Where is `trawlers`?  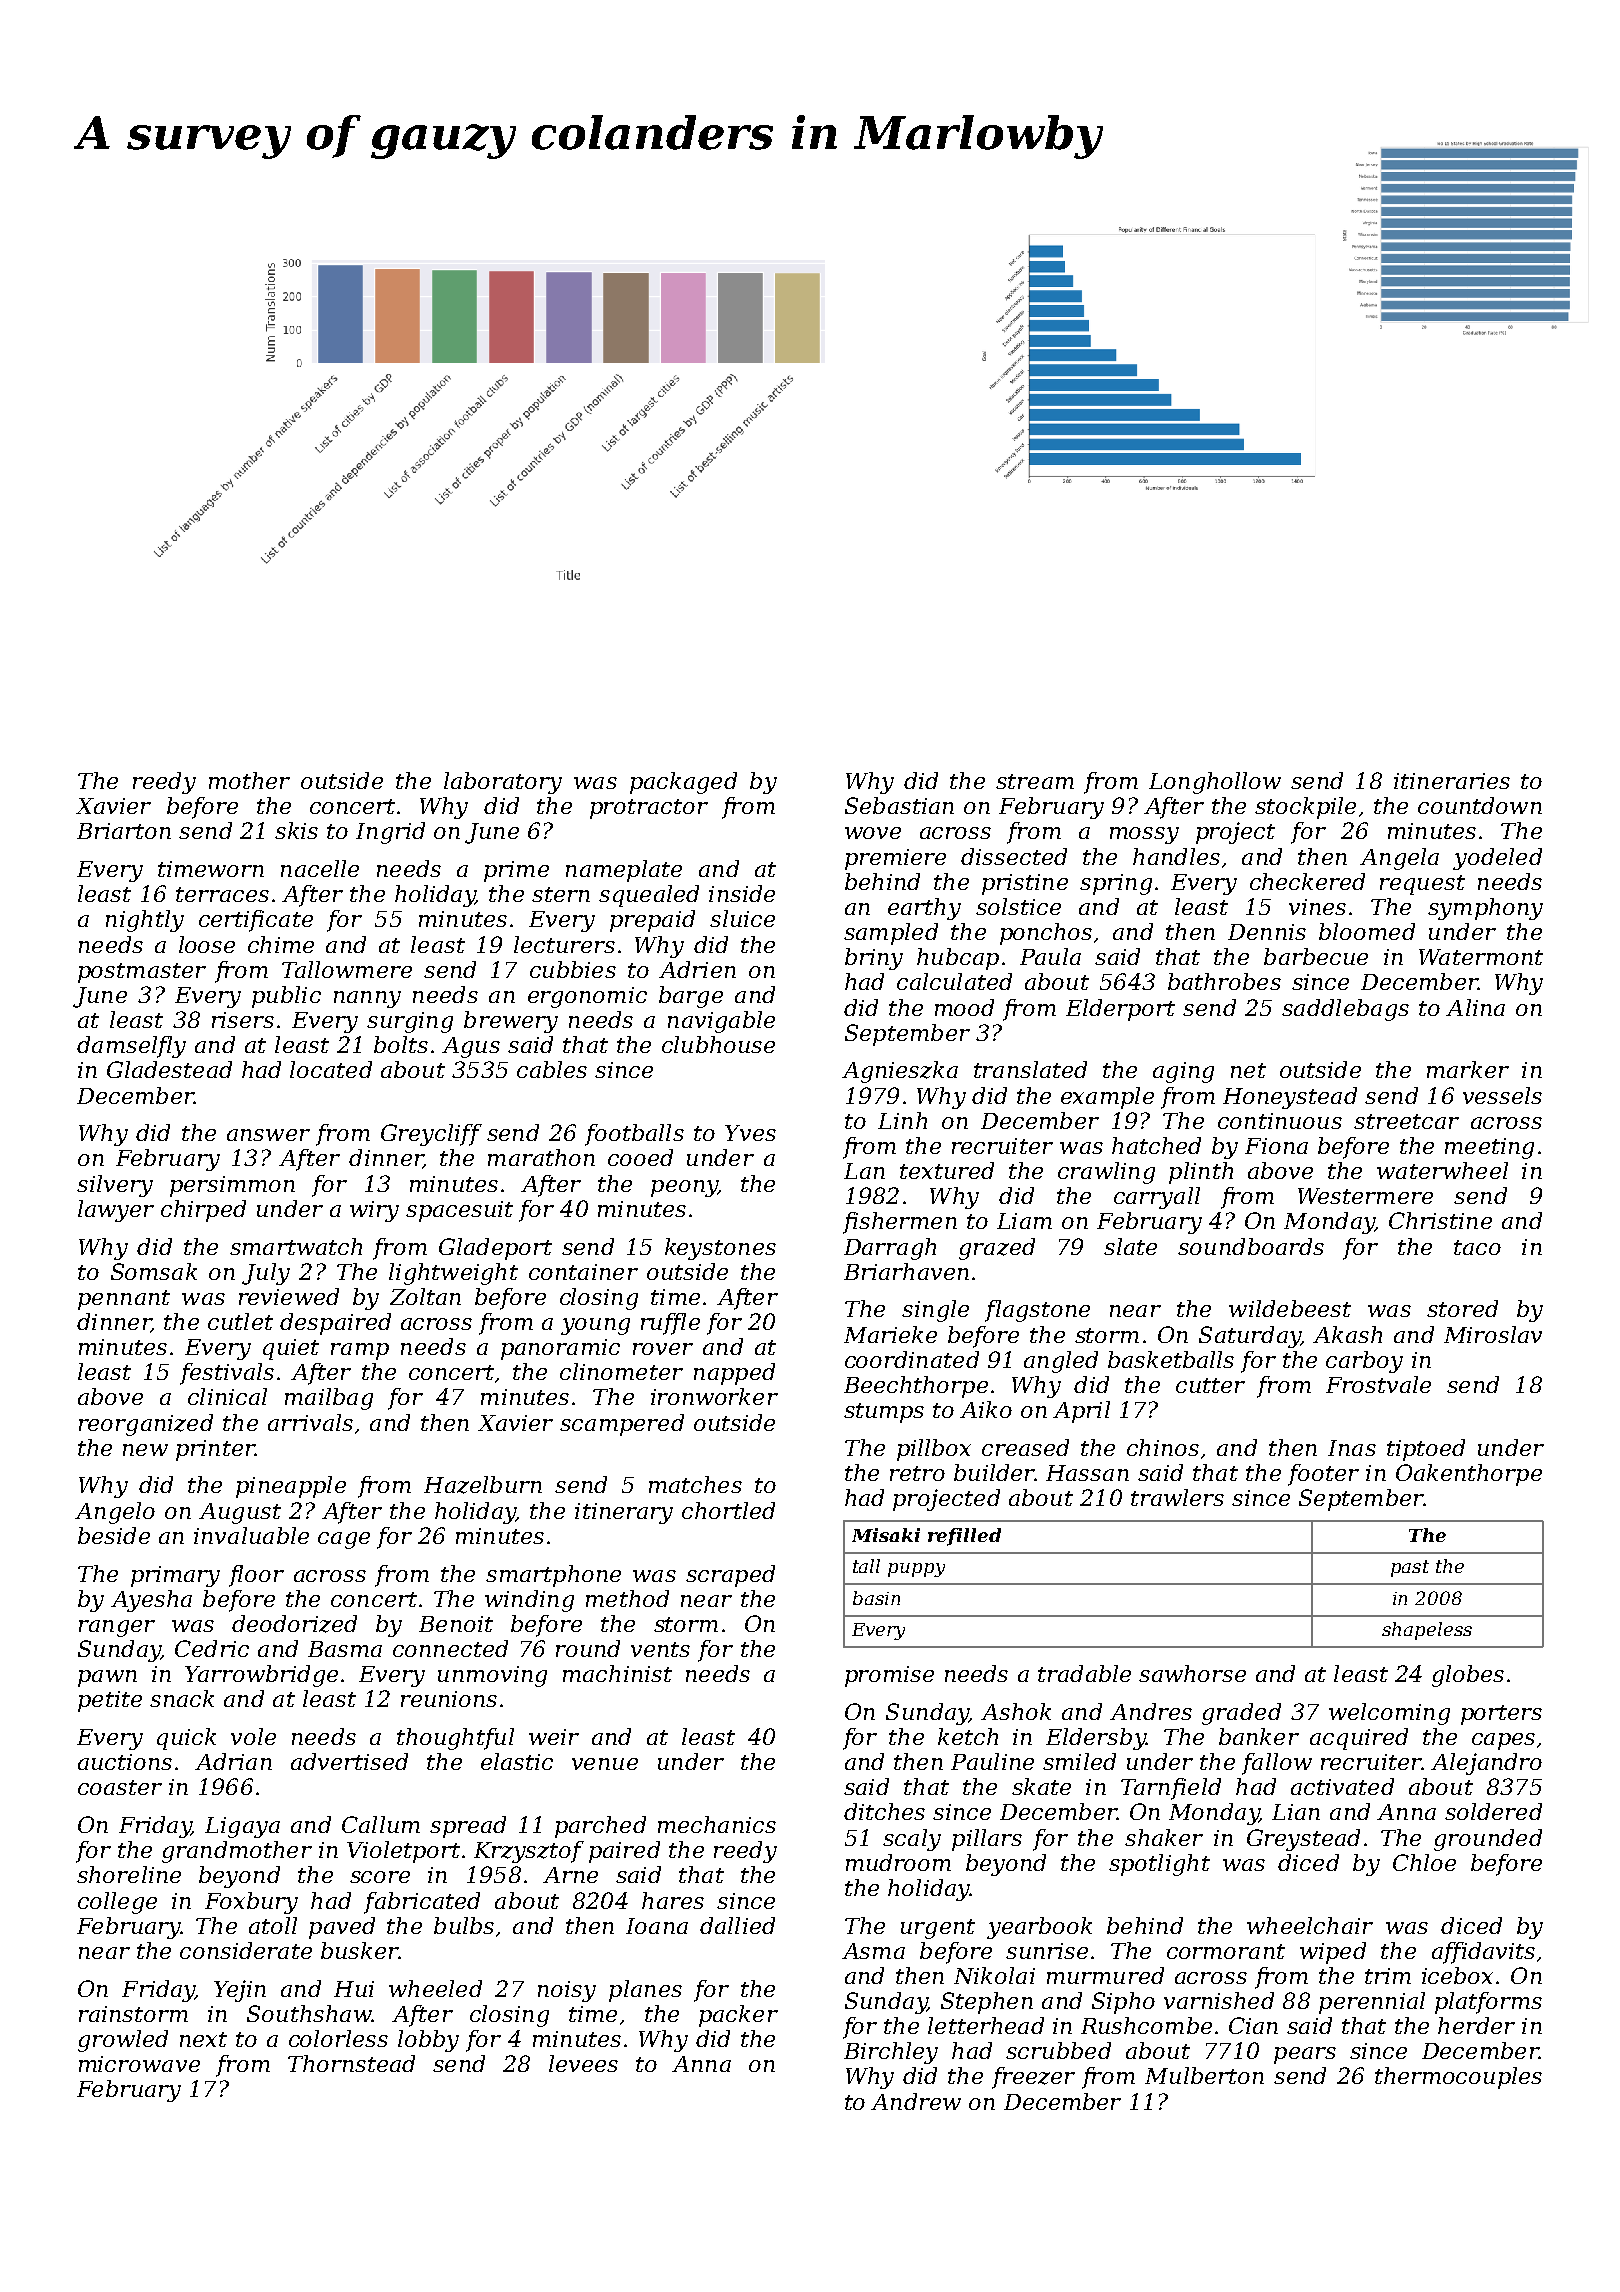 trawlers is located at coordinates (1177, 1497).
